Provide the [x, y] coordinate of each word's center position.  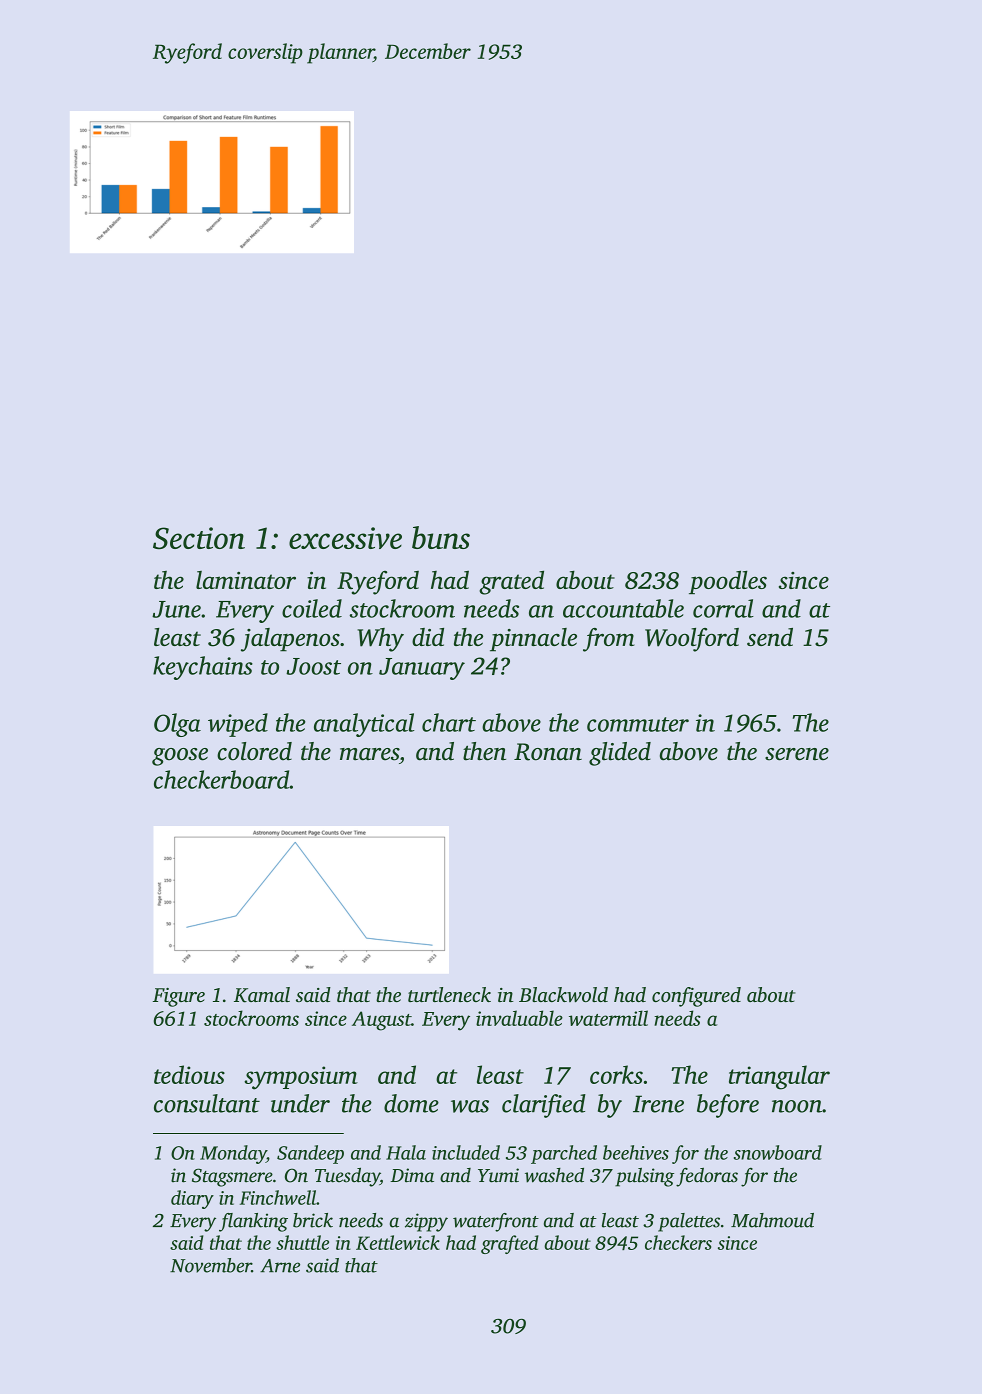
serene [797, 754]
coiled [312, 608]
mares [369, 754]
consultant [207, 1103]
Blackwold [563, 994]
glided [620, 754]
